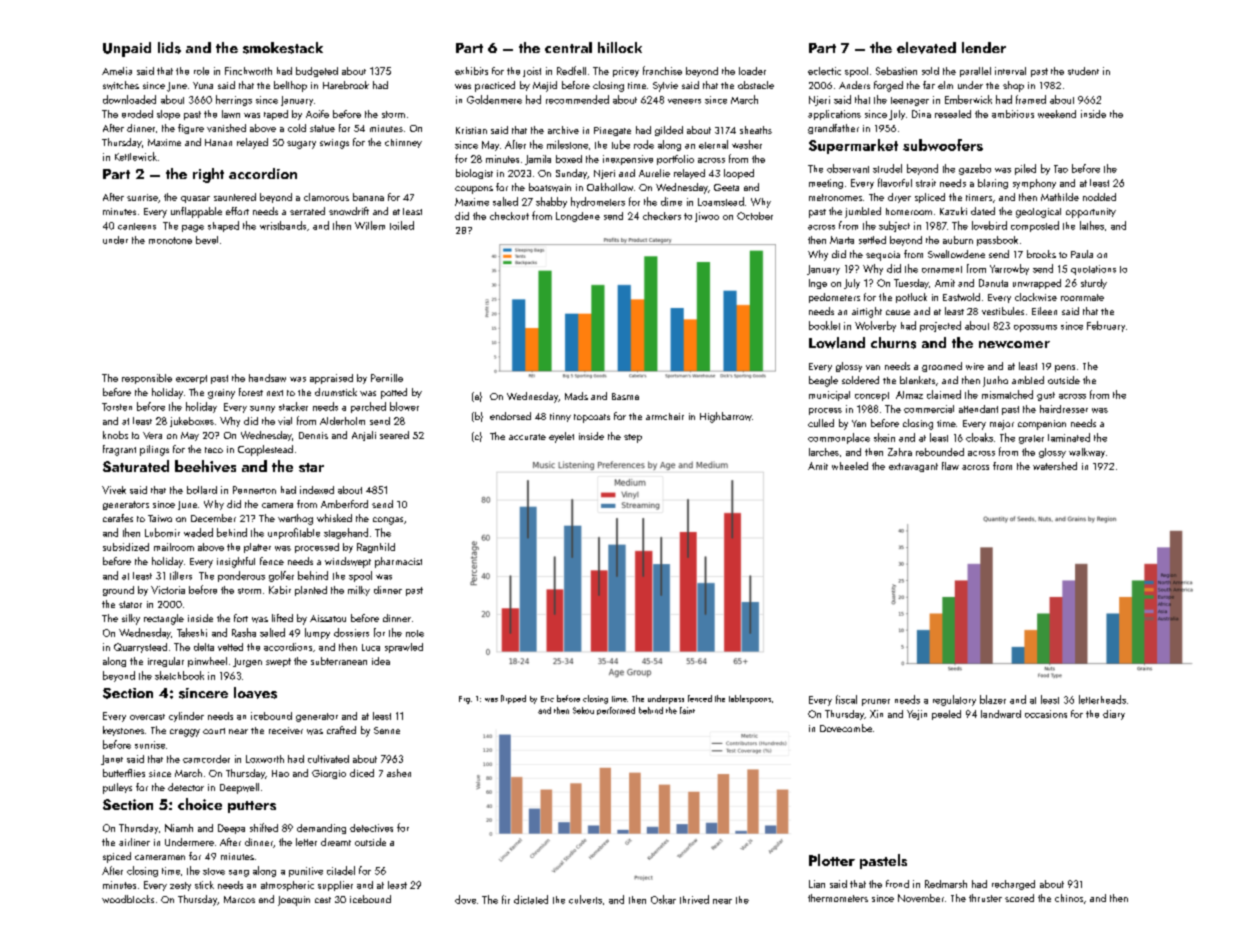 The image size is (1233, 952). Describe the element at coordinates (247, 662) in the page. I see `Jurgen` at that location.
